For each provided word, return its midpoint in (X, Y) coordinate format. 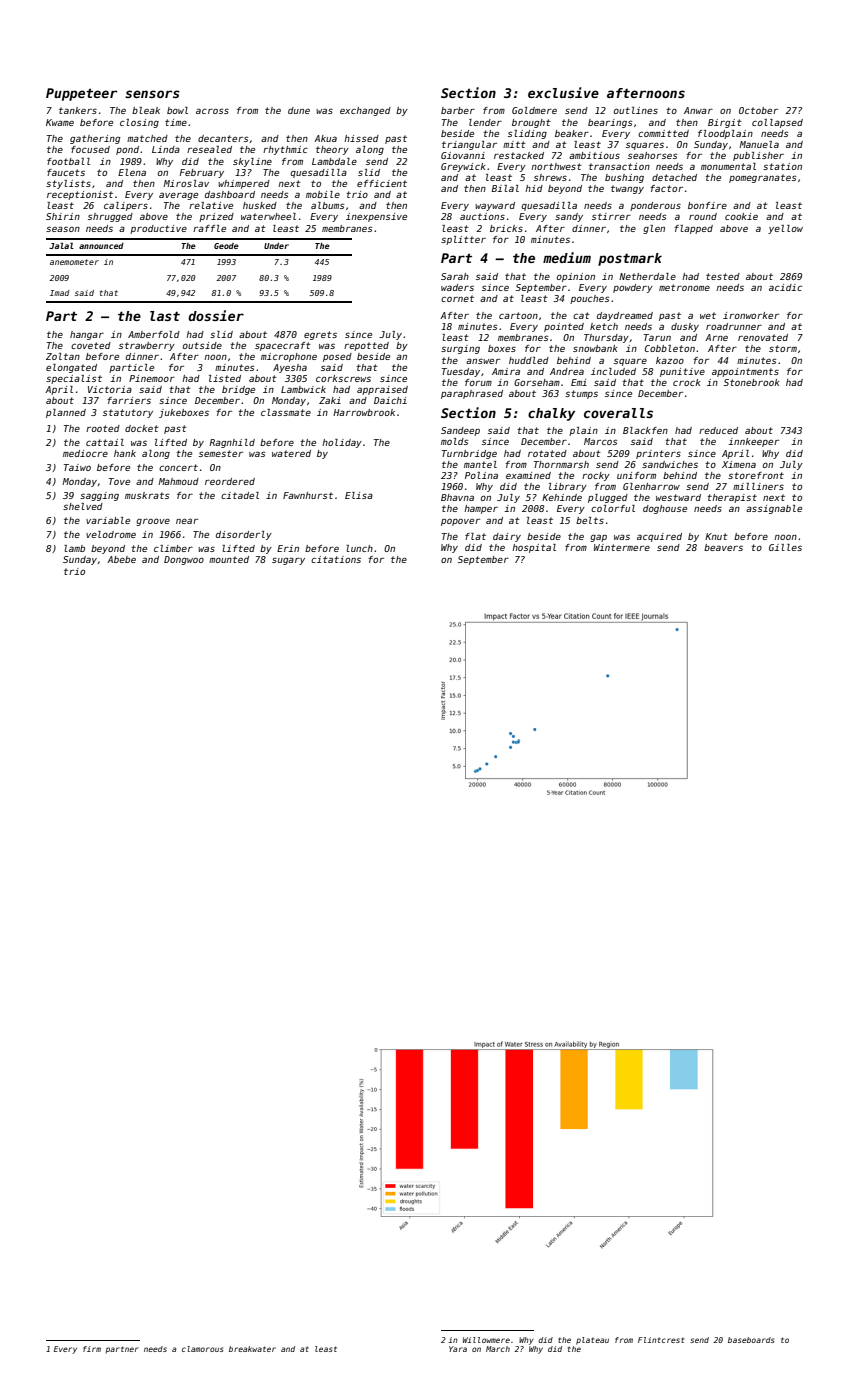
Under (276, 246)
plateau (592, 1341)
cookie (741, 216)
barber (458, 110)
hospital (534, 548)
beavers (723, 547)
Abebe (121, 559)
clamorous (202, 1349)
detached (674, 177)
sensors (152, 94)
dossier (216, 315)
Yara (458, 1349)
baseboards (751, 1340)
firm (92, 1349)
